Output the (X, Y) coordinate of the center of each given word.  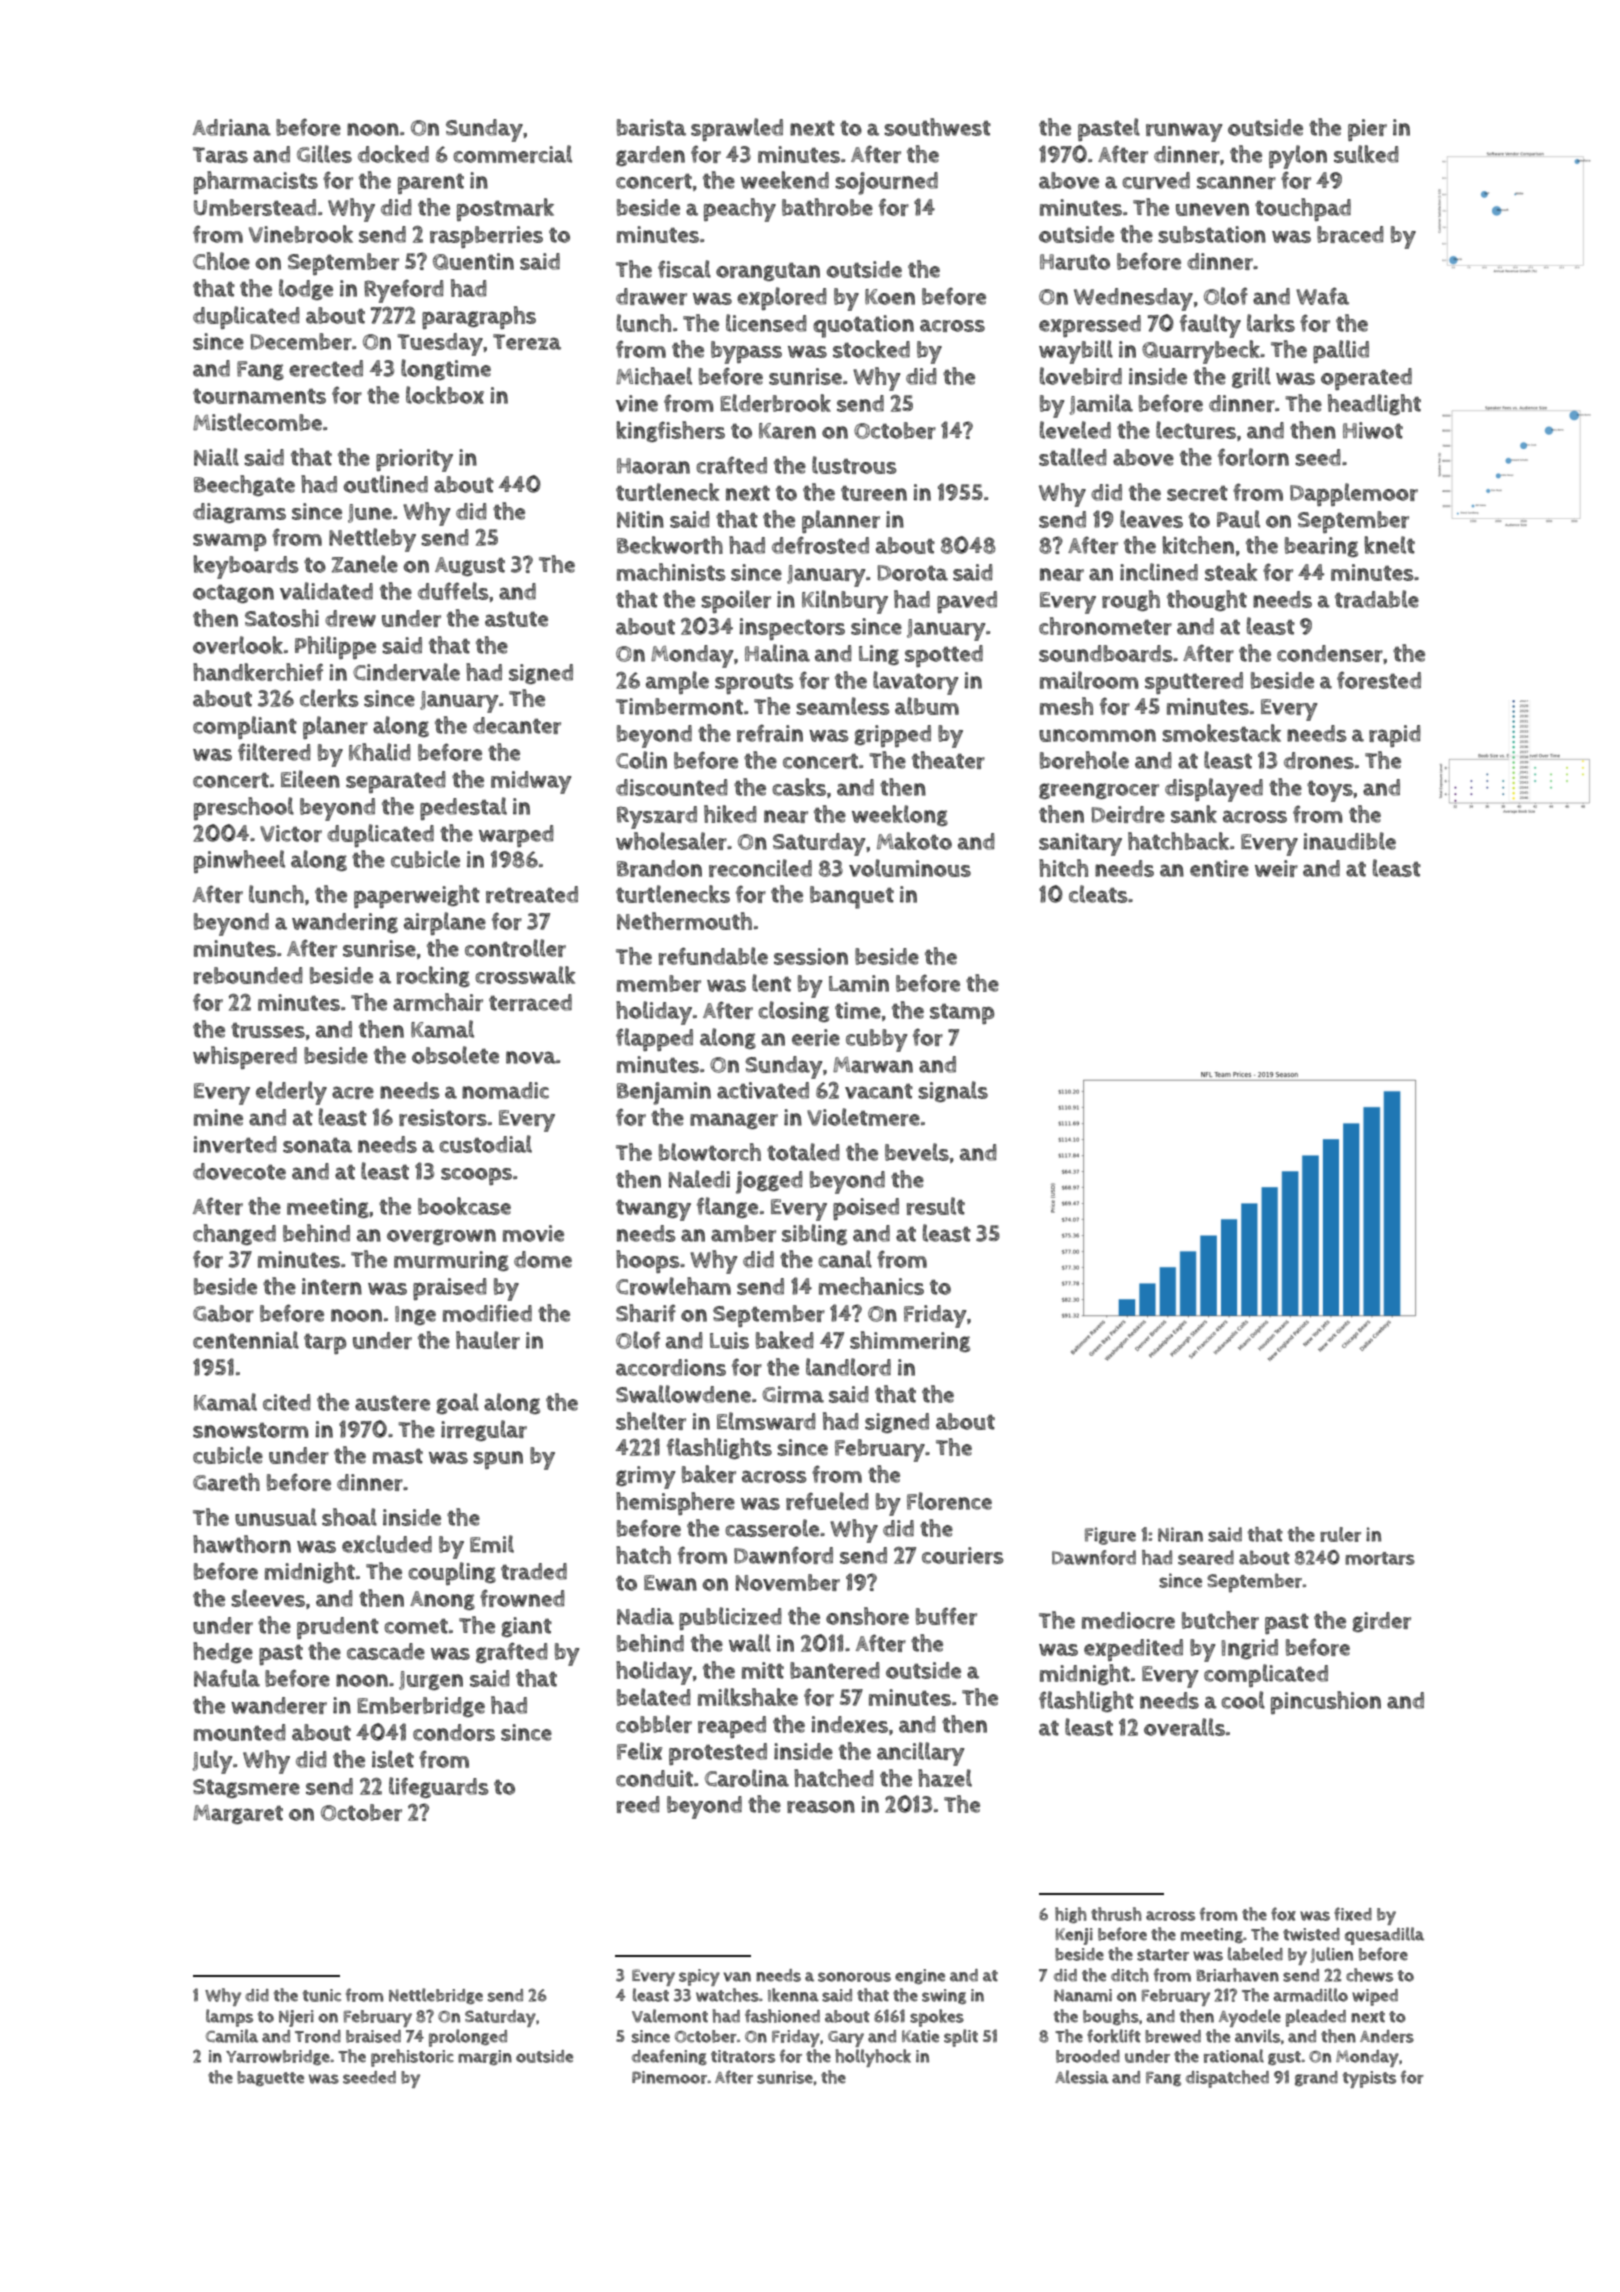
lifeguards (439, 1788)
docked (393, 154)
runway (1184, 132)
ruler (1340, 1534)
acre (353, 1092)
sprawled (737, 129)
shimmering (910, 1341)
